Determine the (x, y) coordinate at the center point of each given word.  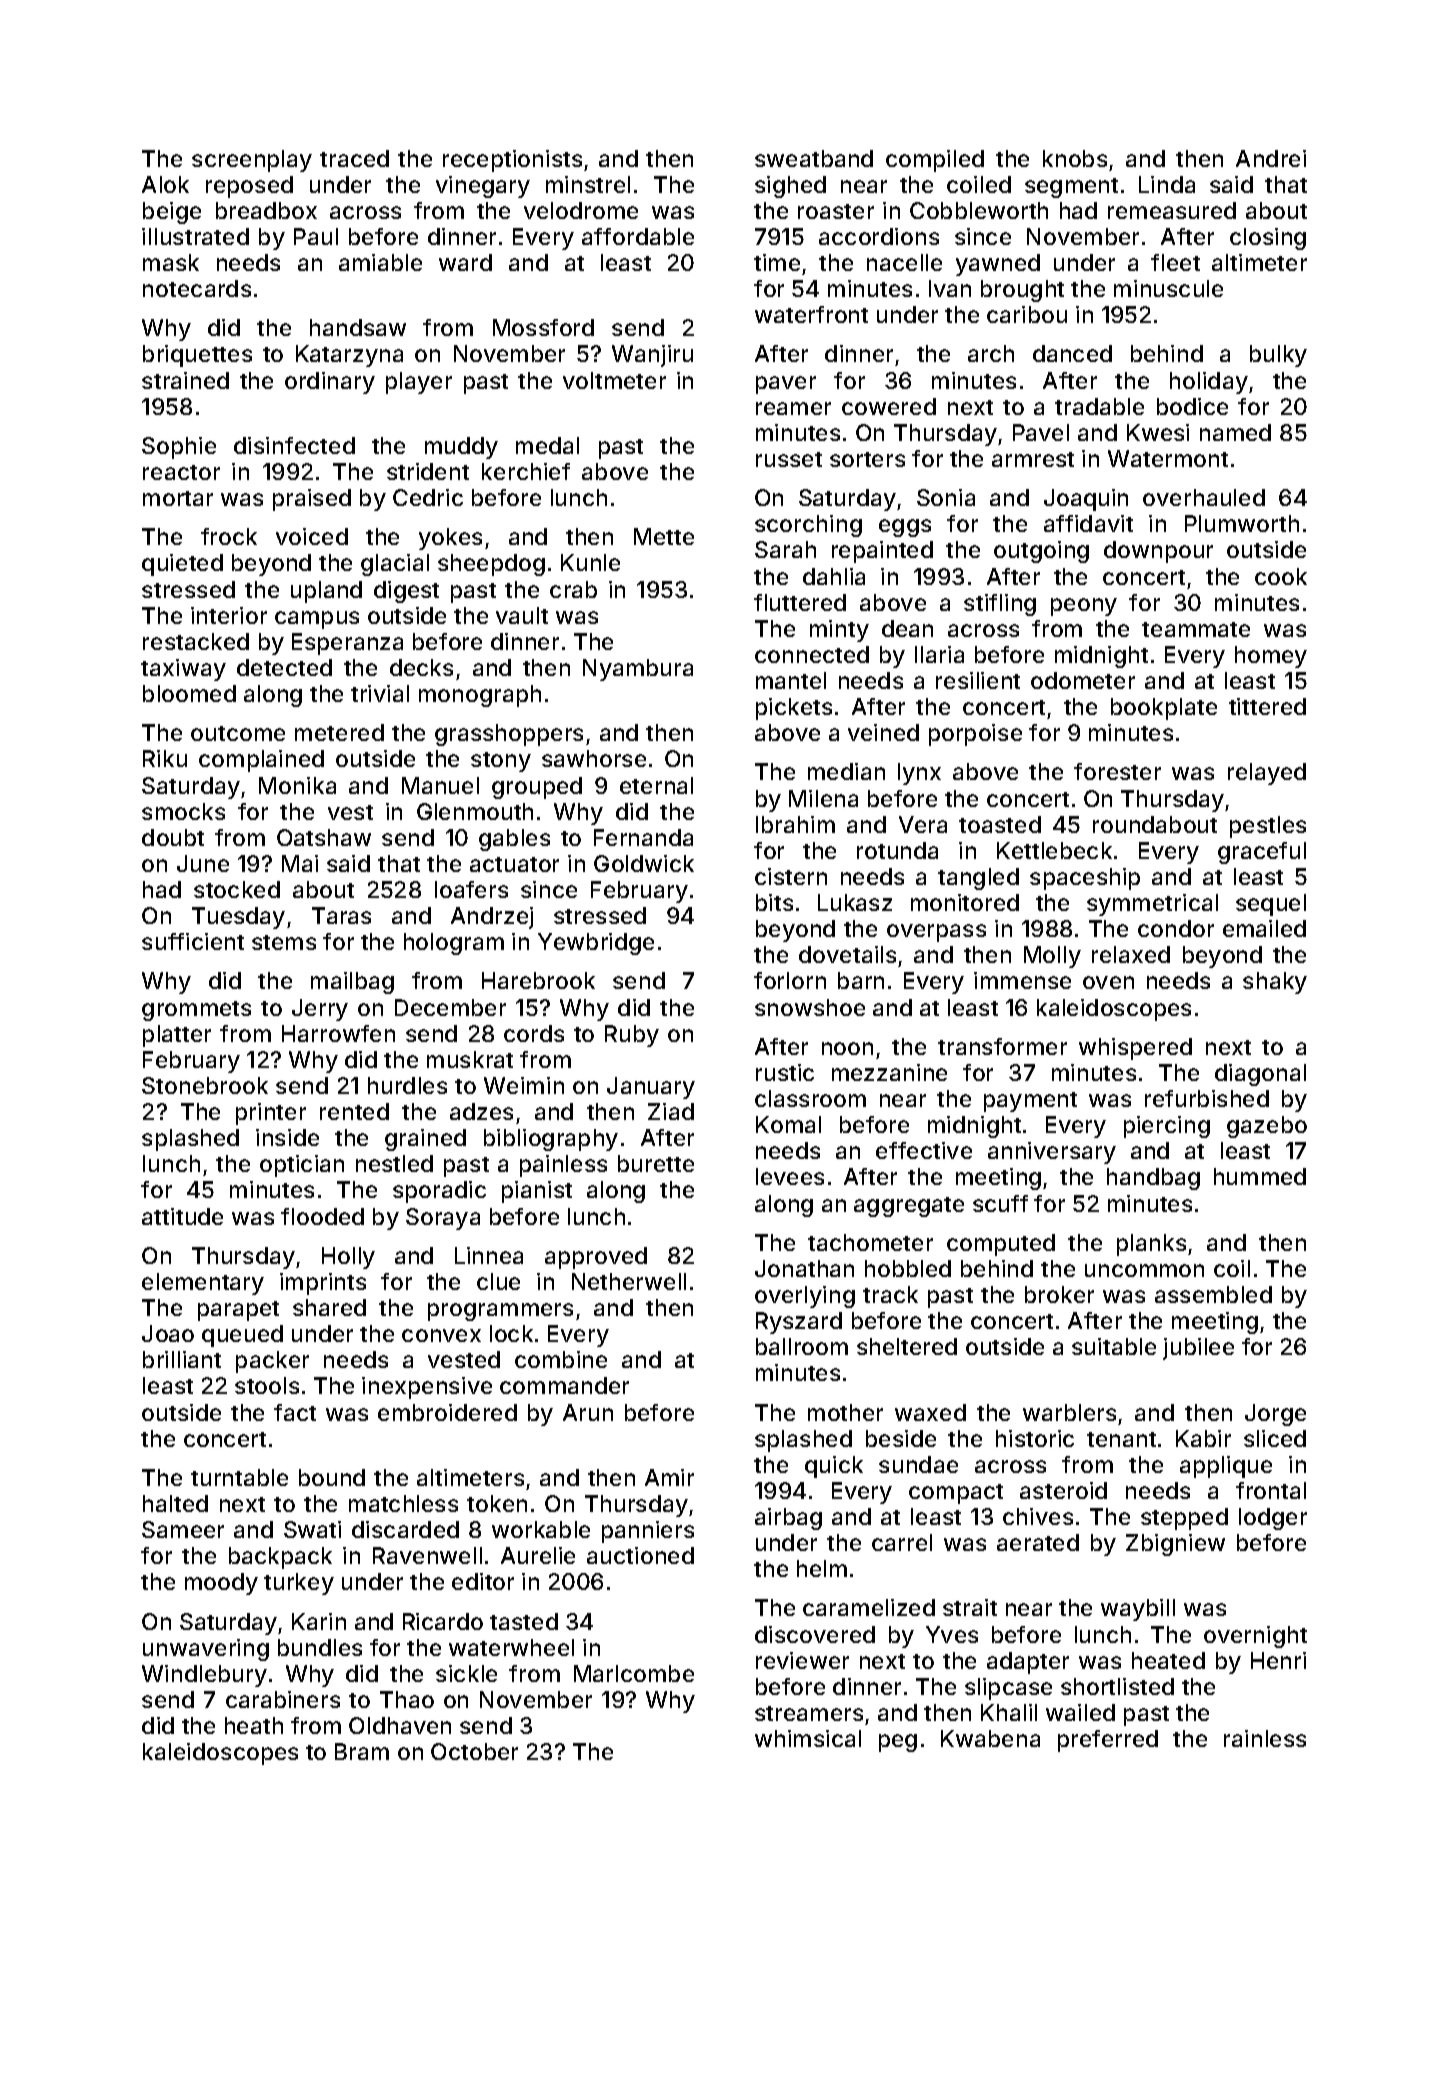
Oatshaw (324, 837)
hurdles (407, 1085)
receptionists (512, 161)
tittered (1267, 706)
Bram (362, 1751)
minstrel (588, 184)
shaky (1275, 983)
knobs (1075, 158)
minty (839, 631)
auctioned (640, 1555)
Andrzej (492, 918)
